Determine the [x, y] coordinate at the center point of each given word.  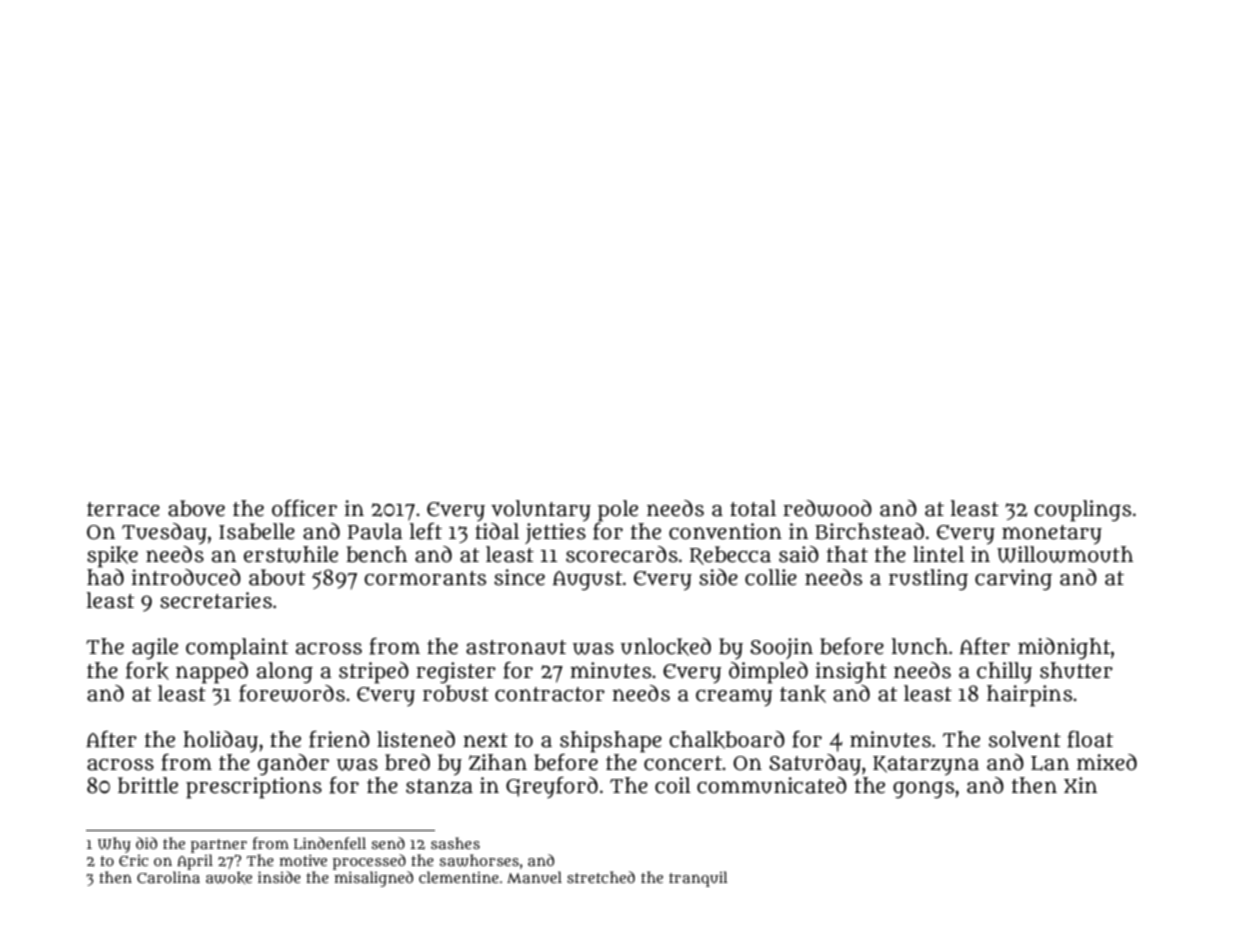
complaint [237, 649]
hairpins [1029, 696]
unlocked [666, 647]
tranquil [698, 879]
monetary [1052, 535]
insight [851, 672]
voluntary [541, 511]
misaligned [373, 879]
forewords [292, 693]
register [456, 672]
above [196, 508]
